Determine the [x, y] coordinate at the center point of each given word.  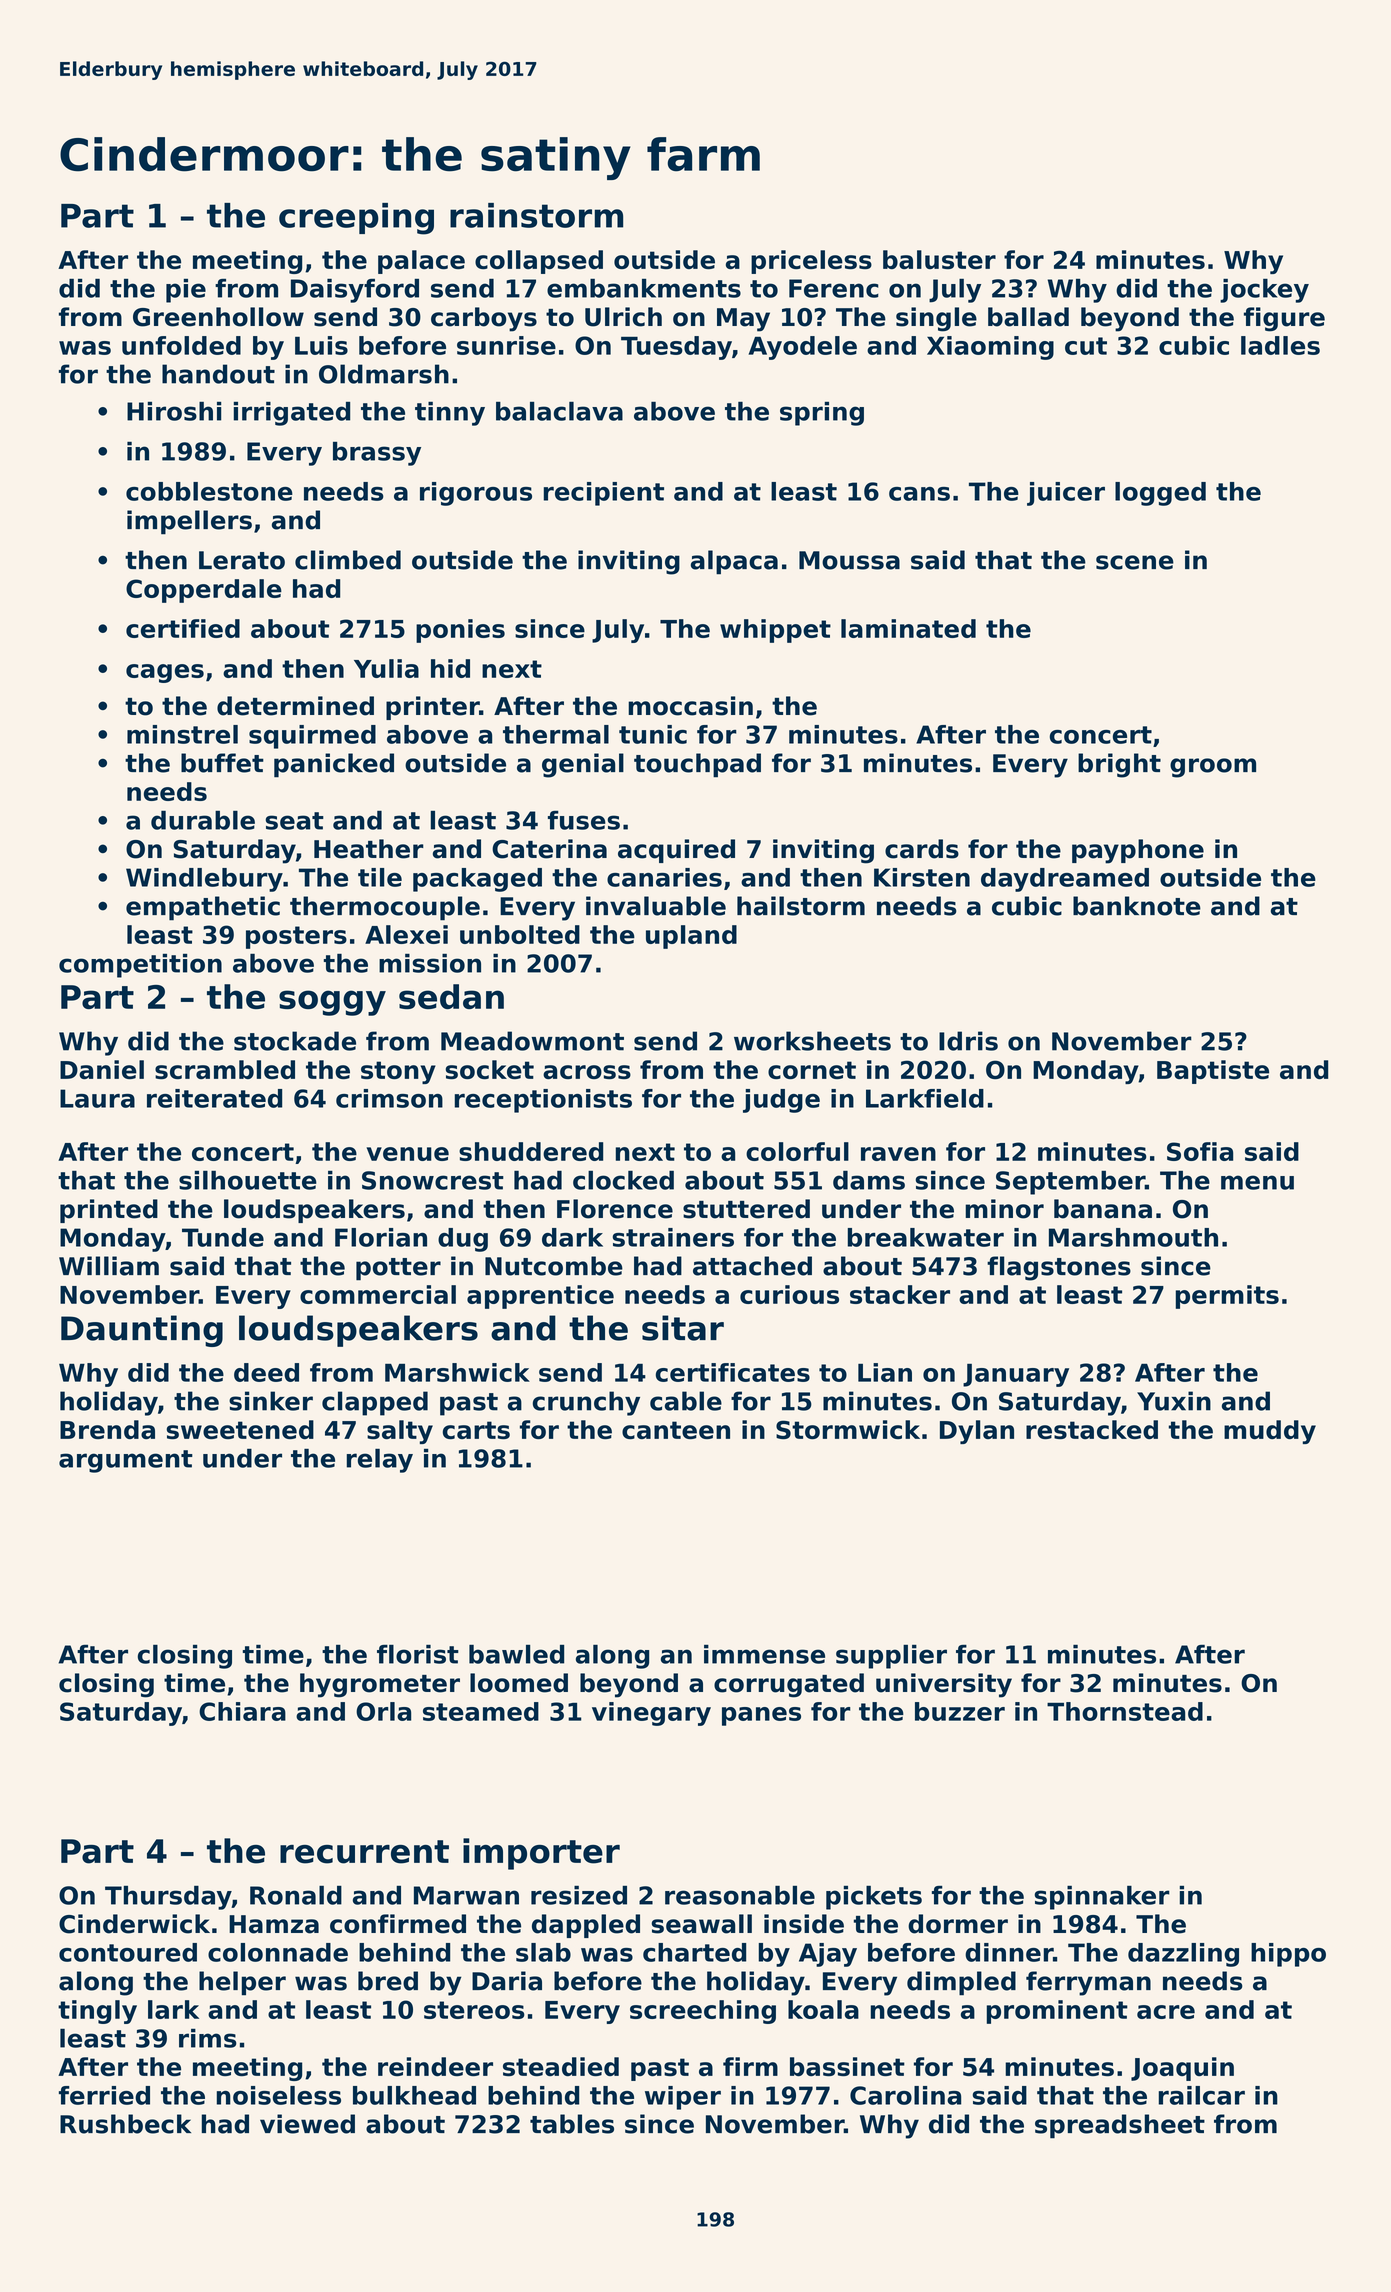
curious [789, 1294]
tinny [450, 414]
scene [1135, 562]
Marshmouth [1133, 1237]
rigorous [476, 494]
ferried [104, 2095]
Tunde [223, 1237]
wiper [683, 2098]
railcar [1202, 2095]
